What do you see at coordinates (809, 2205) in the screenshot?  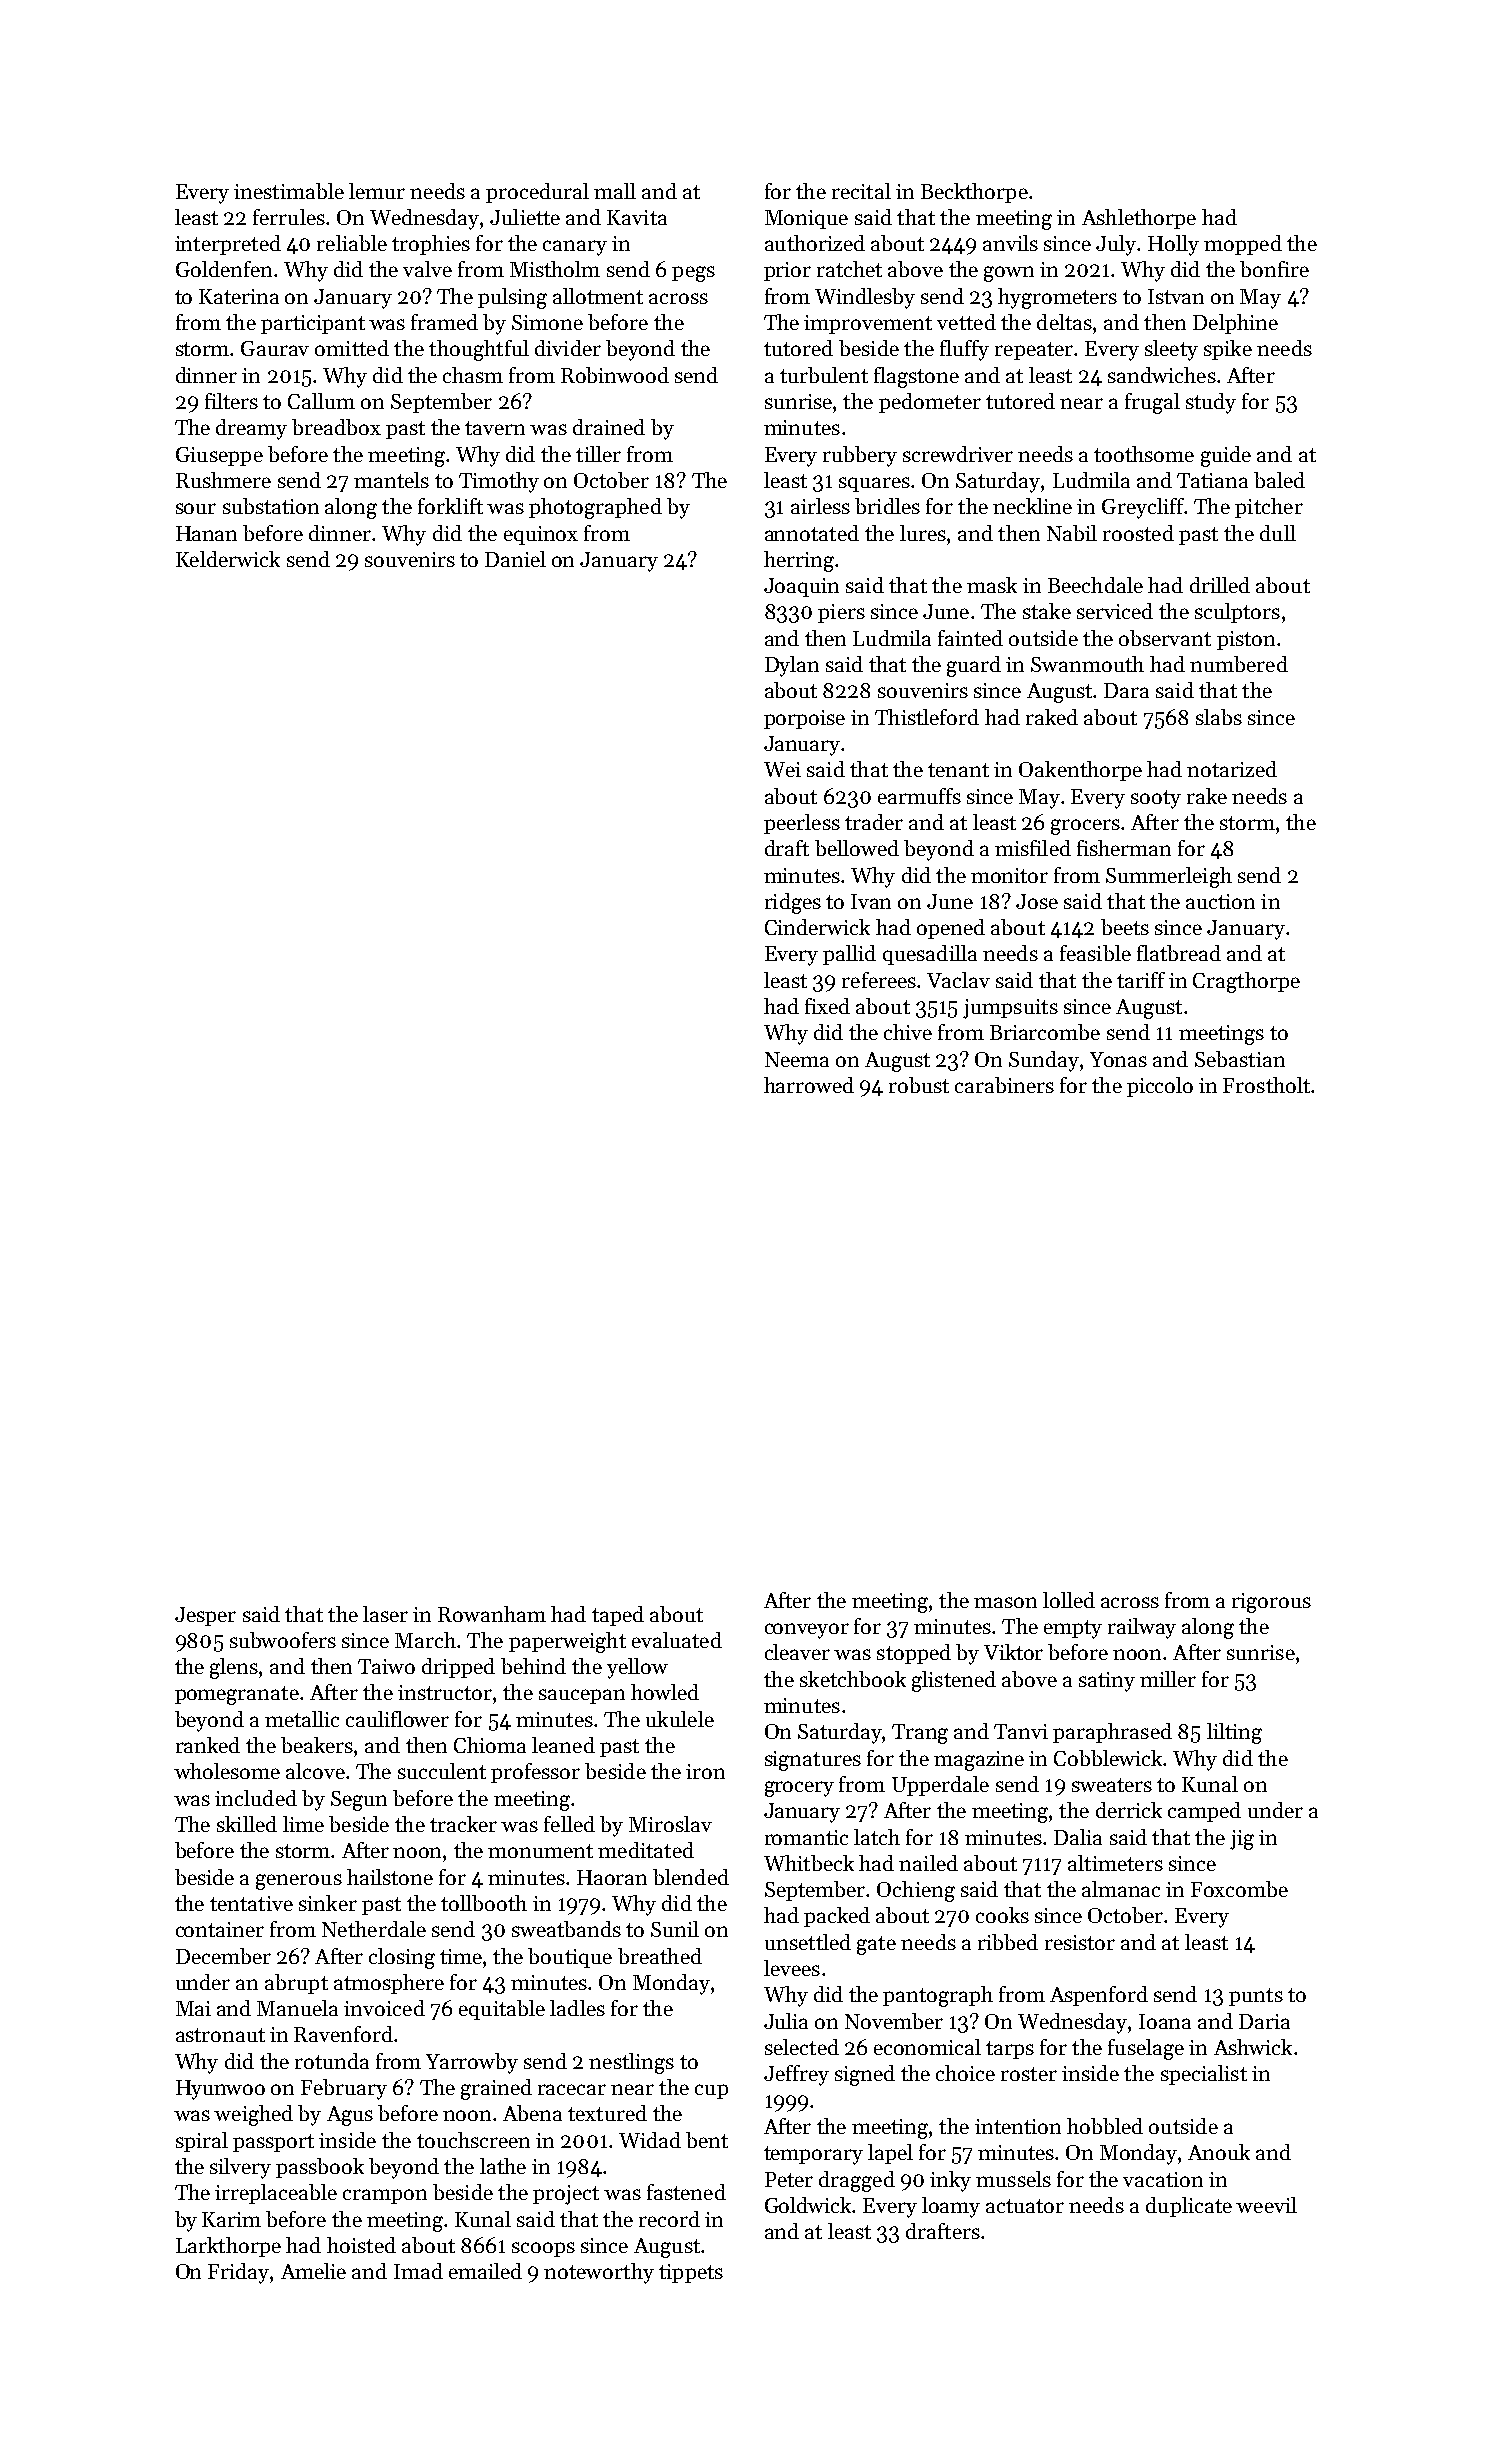 I see `Goldwick` at bounding box center [809, 2205].
